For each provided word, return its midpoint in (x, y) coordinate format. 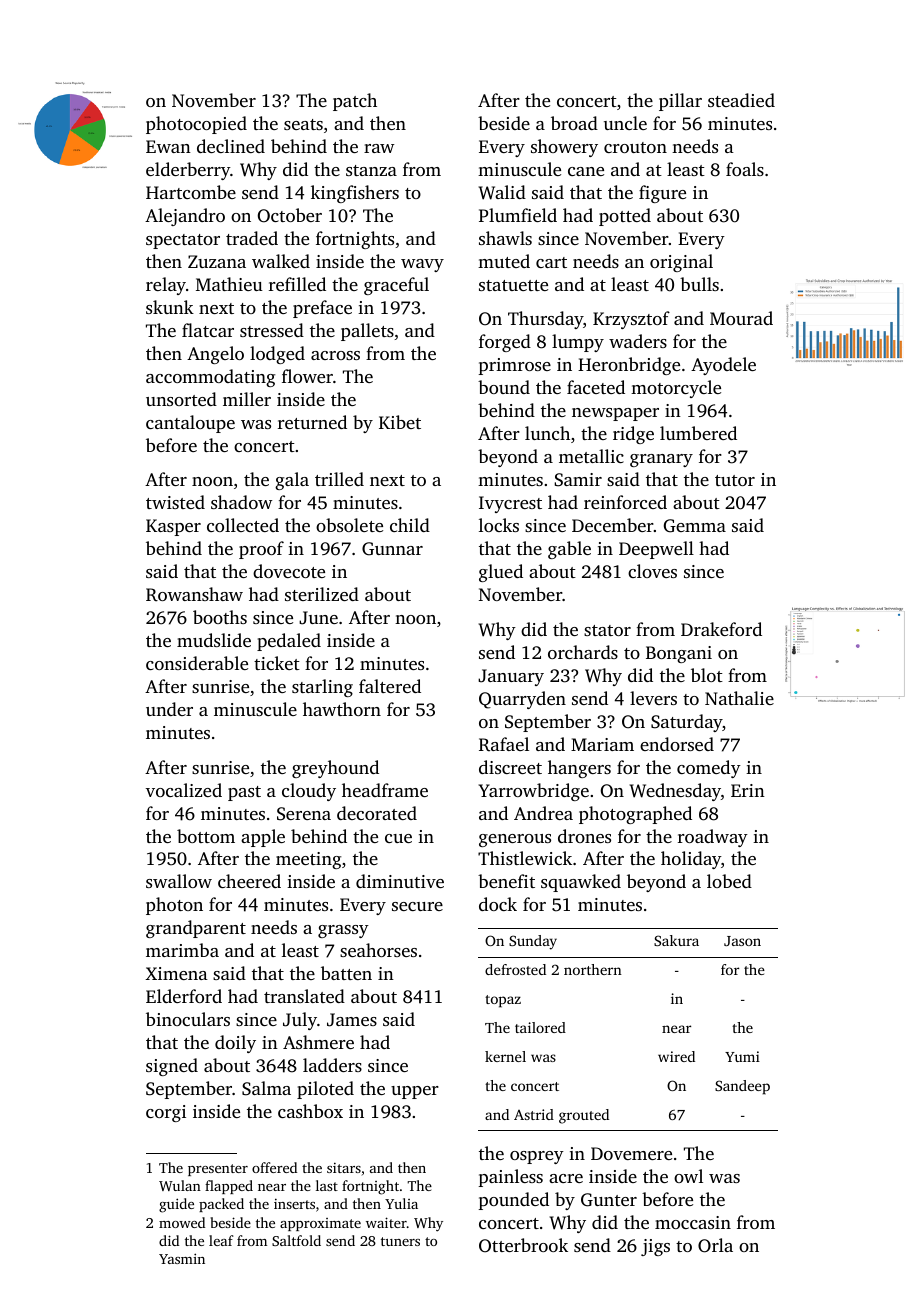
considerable (197, 663)
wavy (422, 265)
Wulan (180, 1185)
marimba (182, 950)
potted (625, 217)
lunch (547, 433)
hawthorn (342, 709)
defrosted (515, 969)
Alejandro (185, 217)
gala (292, 481)
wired (676, 1056)
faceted (596, 387)
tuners (400, 1241)
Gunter (609, 1200)
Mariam (602, 744)
